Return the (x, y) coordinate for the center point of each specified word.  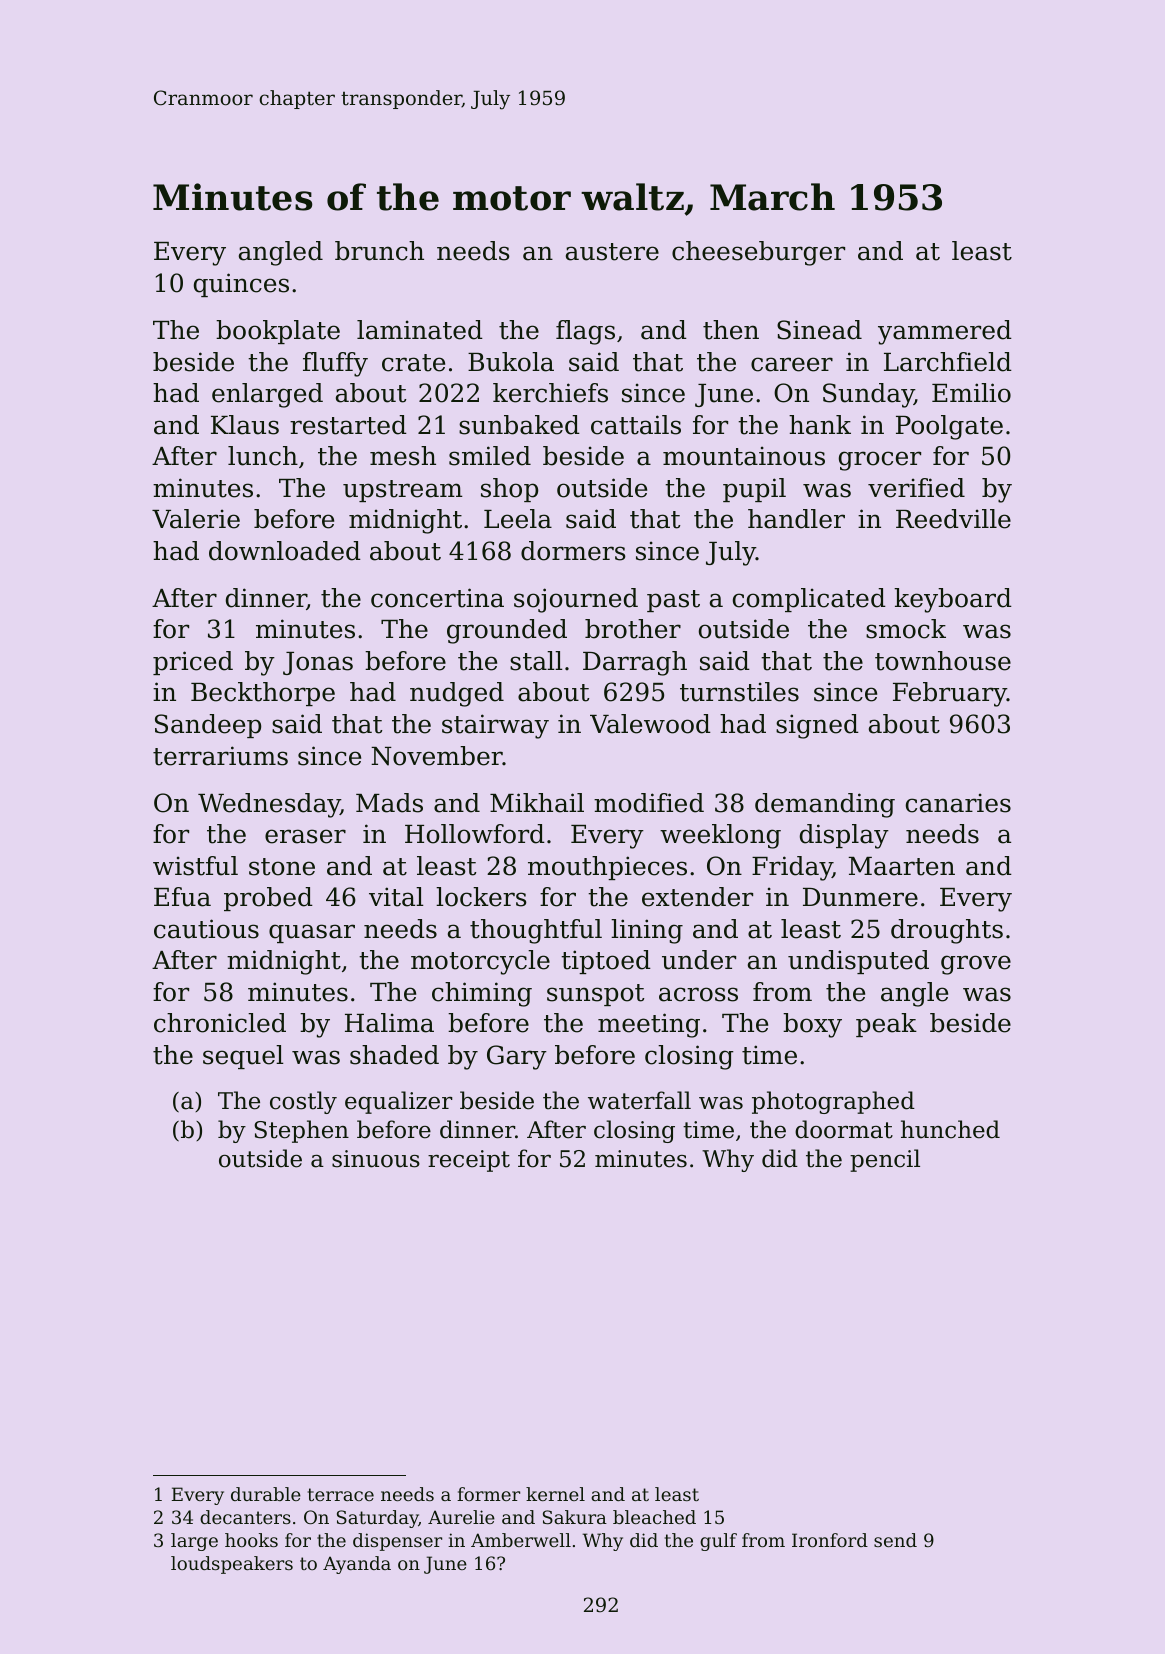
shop (509, 490)
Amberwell (521, 1540)
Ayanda (357, 1565)
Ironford (830, 1540)
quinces (241, 285)
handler (796, 519)
